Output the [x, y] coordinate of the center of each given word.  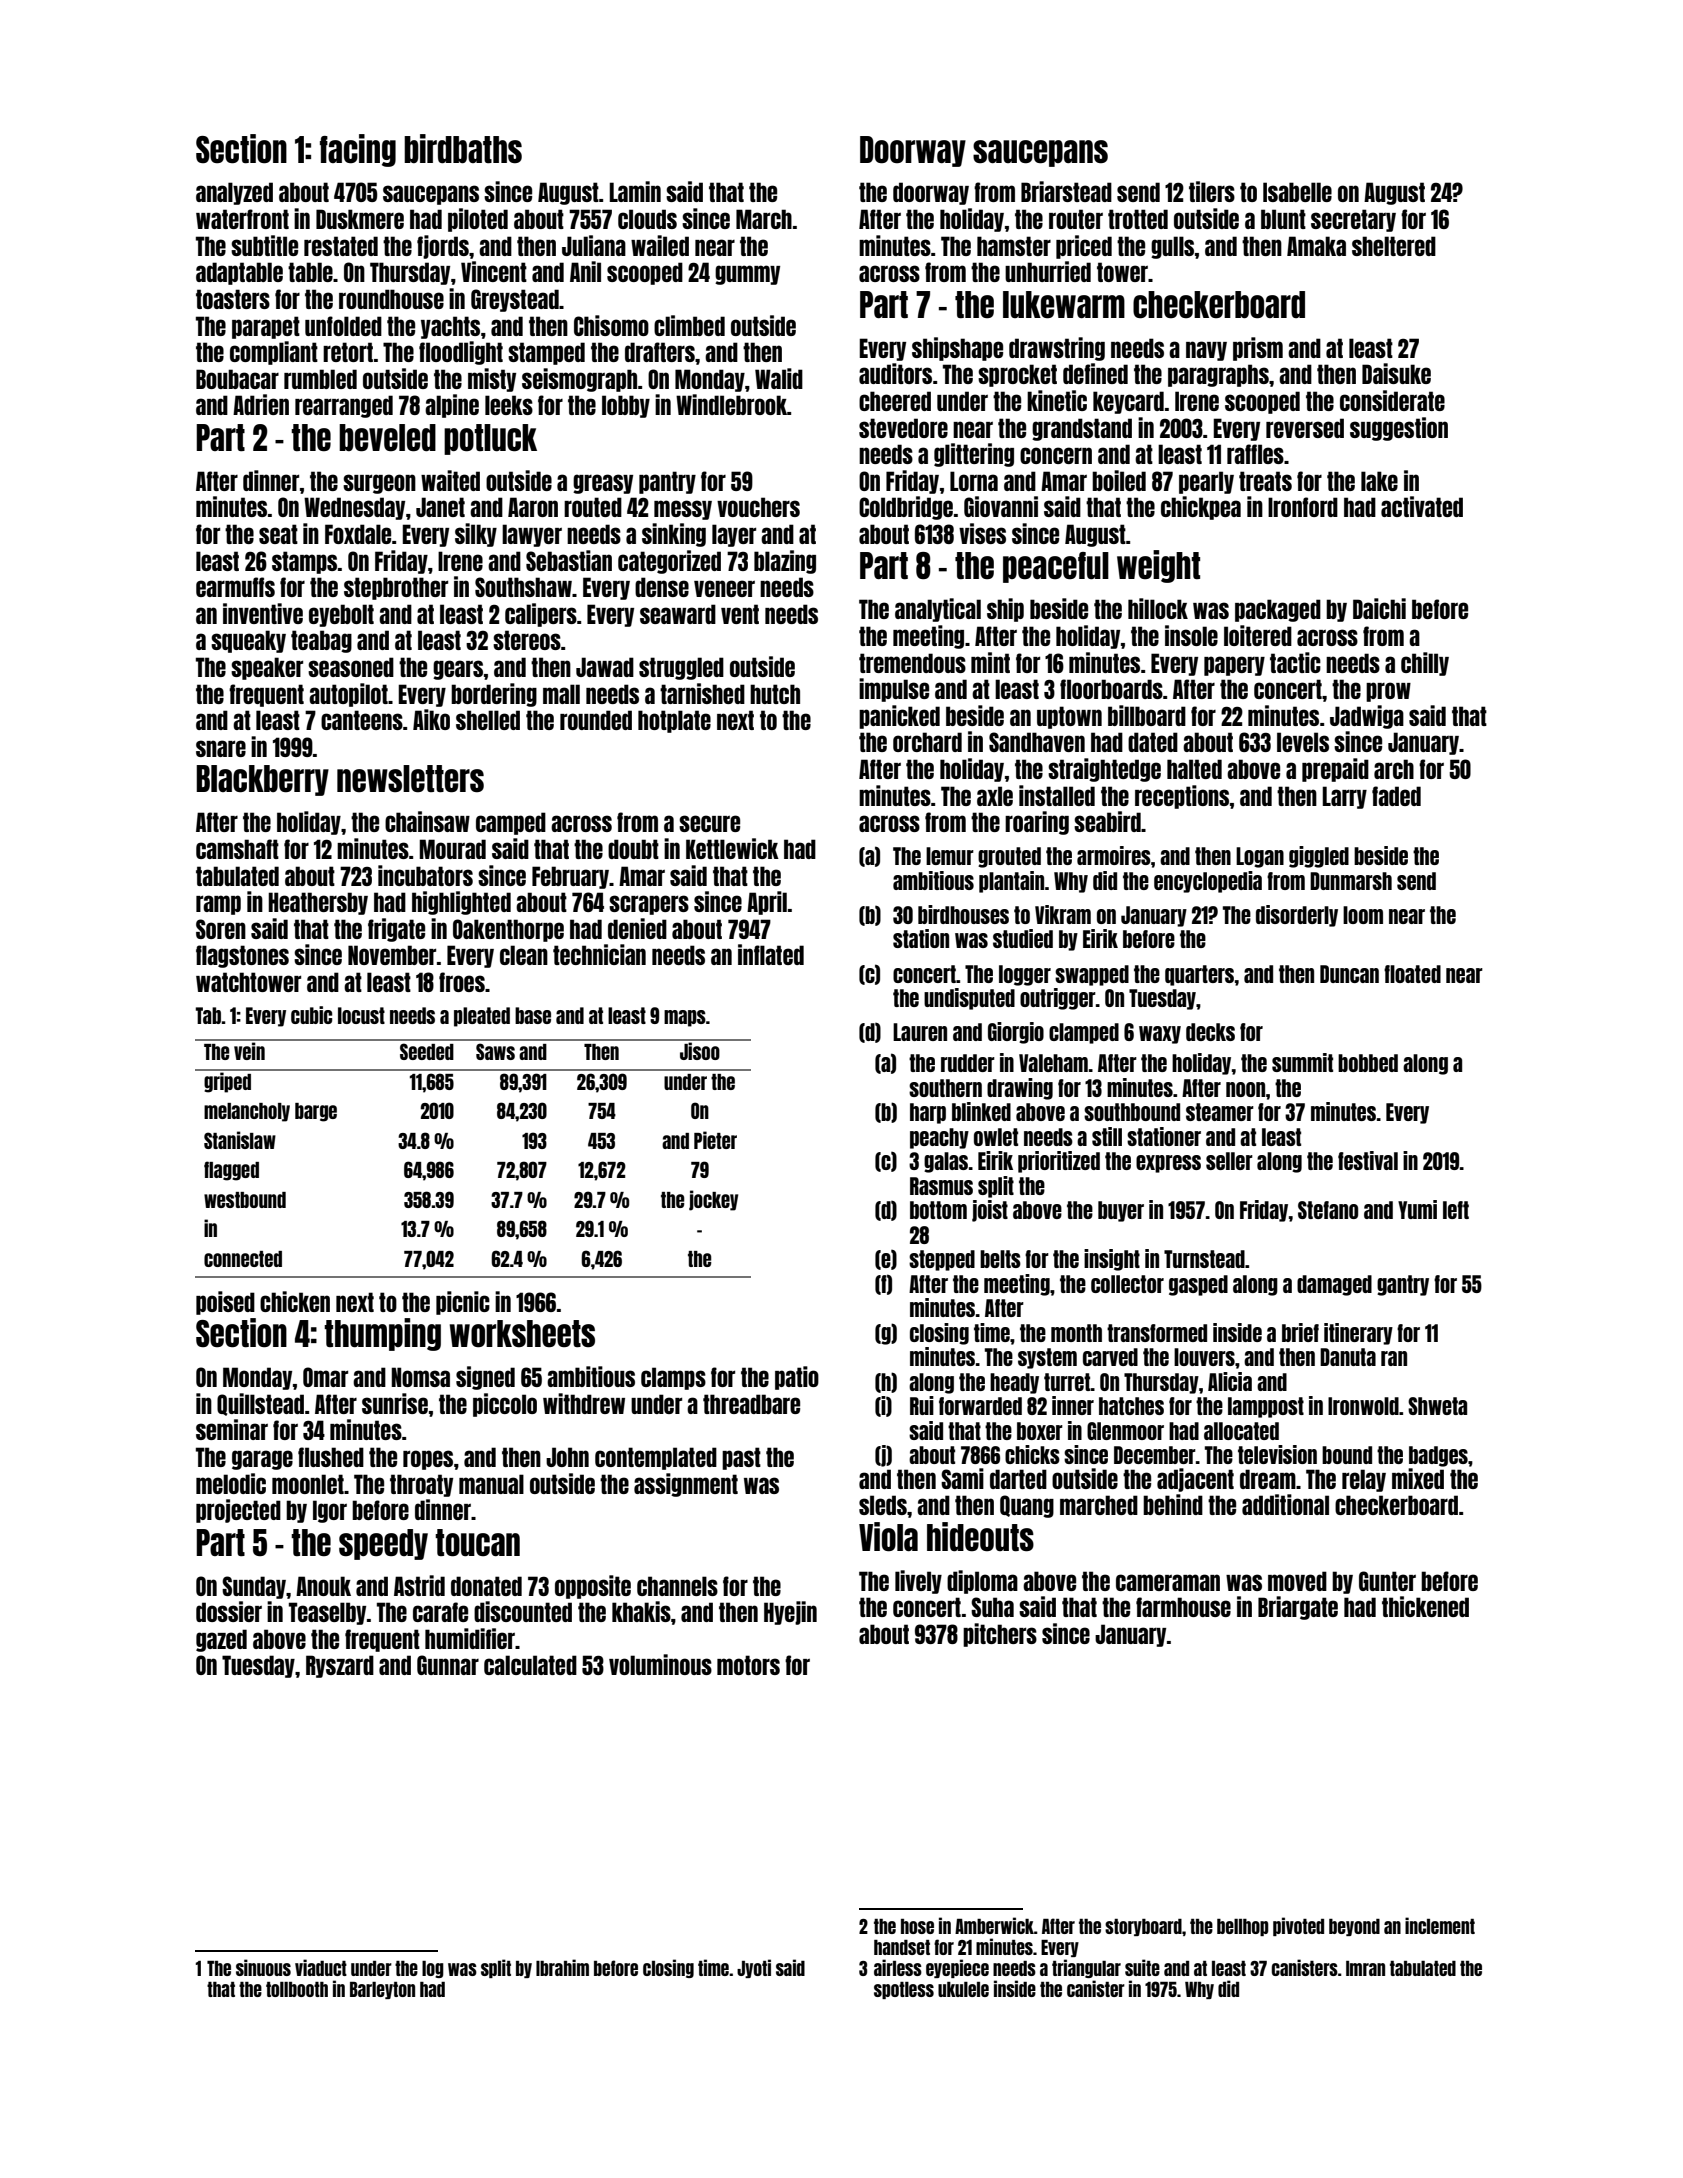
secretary [1353, 220]
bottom [938, 1210]
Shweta [1437, 1406]
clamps [673, 1378]
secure [709, 823]
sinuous [263, 1967]
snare [221, 748]
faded [1396, 796]
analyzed [234, 193]
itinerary [1358, 1334]
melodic [231, 1483]
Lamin [635, 191]
